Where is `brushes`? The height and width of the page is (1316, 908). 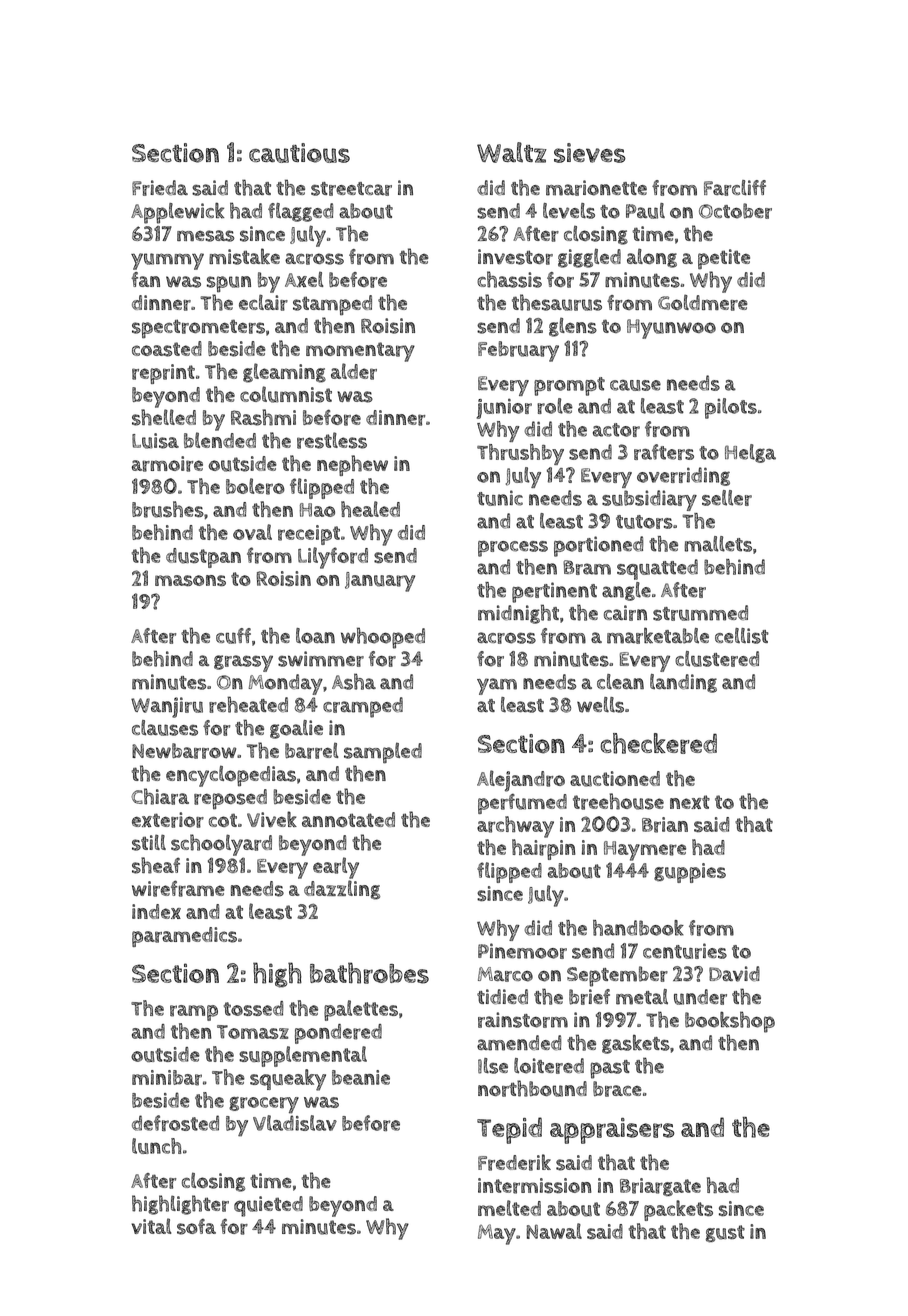
brushes is located at coordinates (168, 509).
